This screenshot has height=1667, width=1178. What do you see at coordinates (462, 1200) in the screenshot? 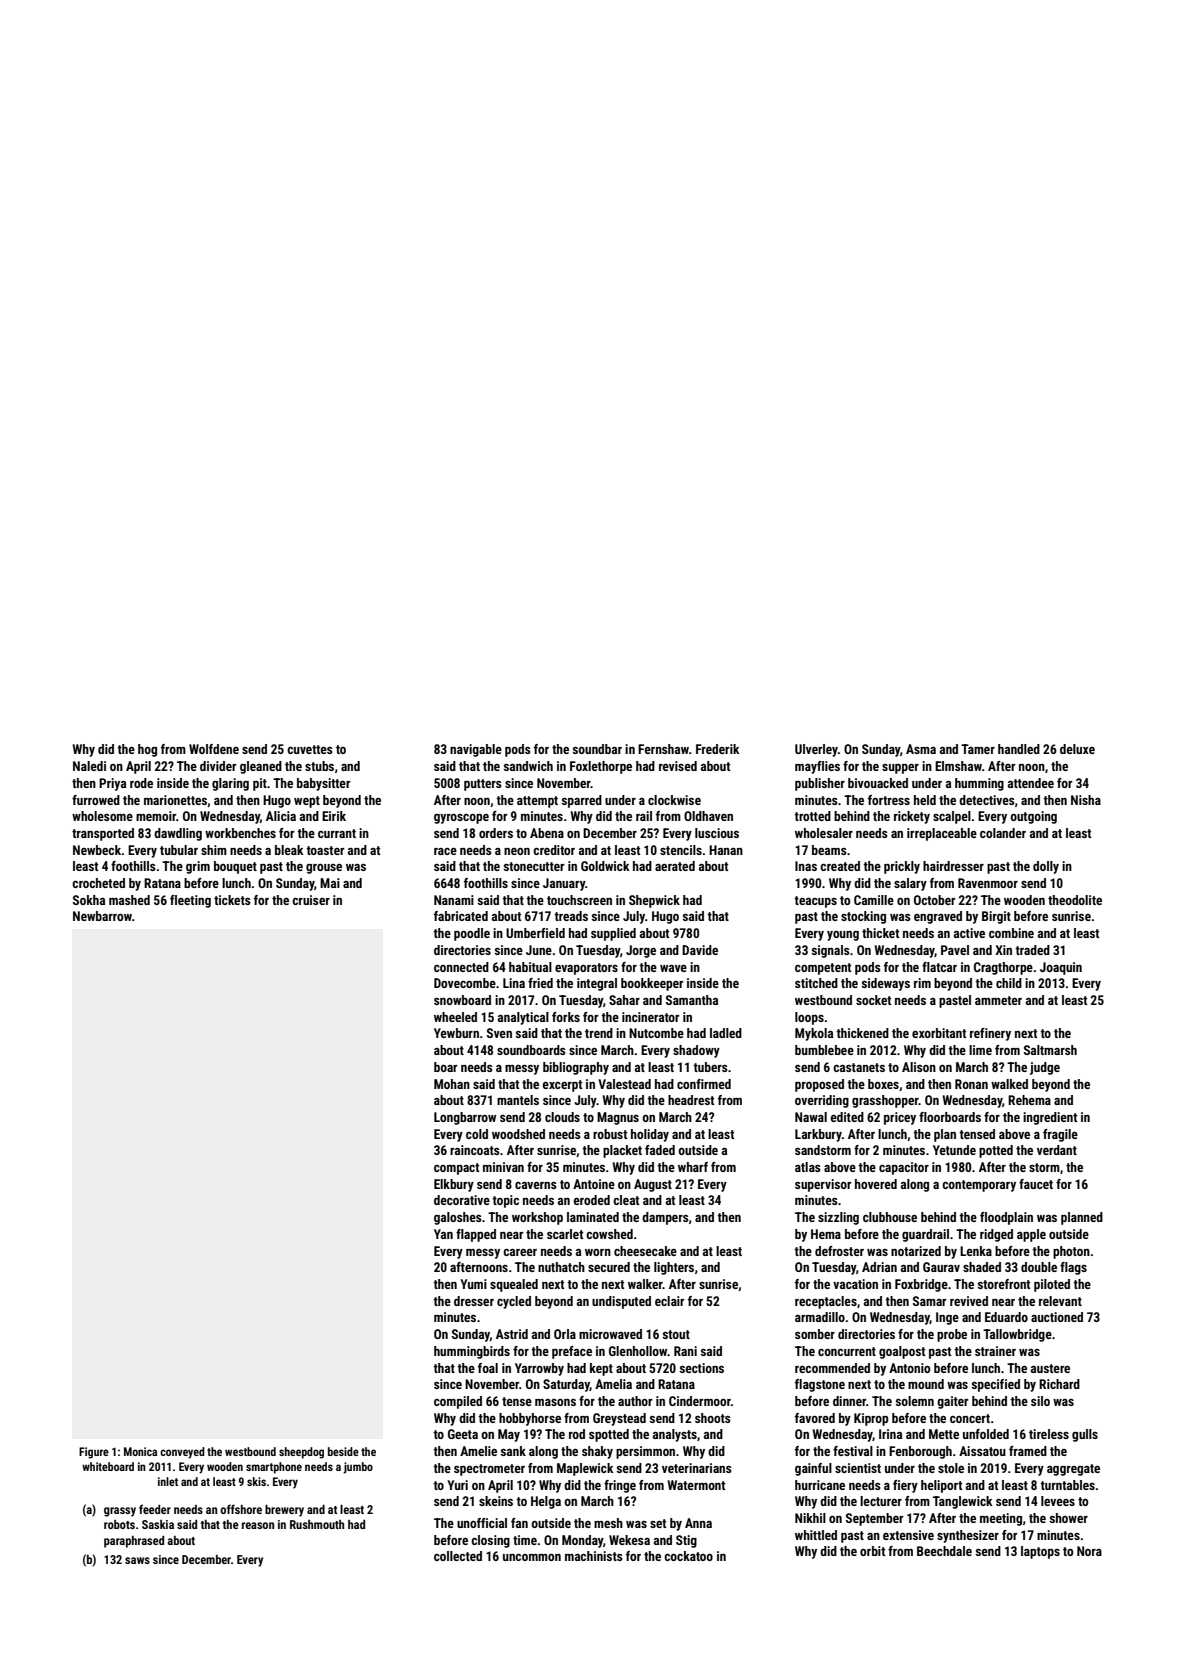
I see `decorative` at bounding box center [462, 1200].
